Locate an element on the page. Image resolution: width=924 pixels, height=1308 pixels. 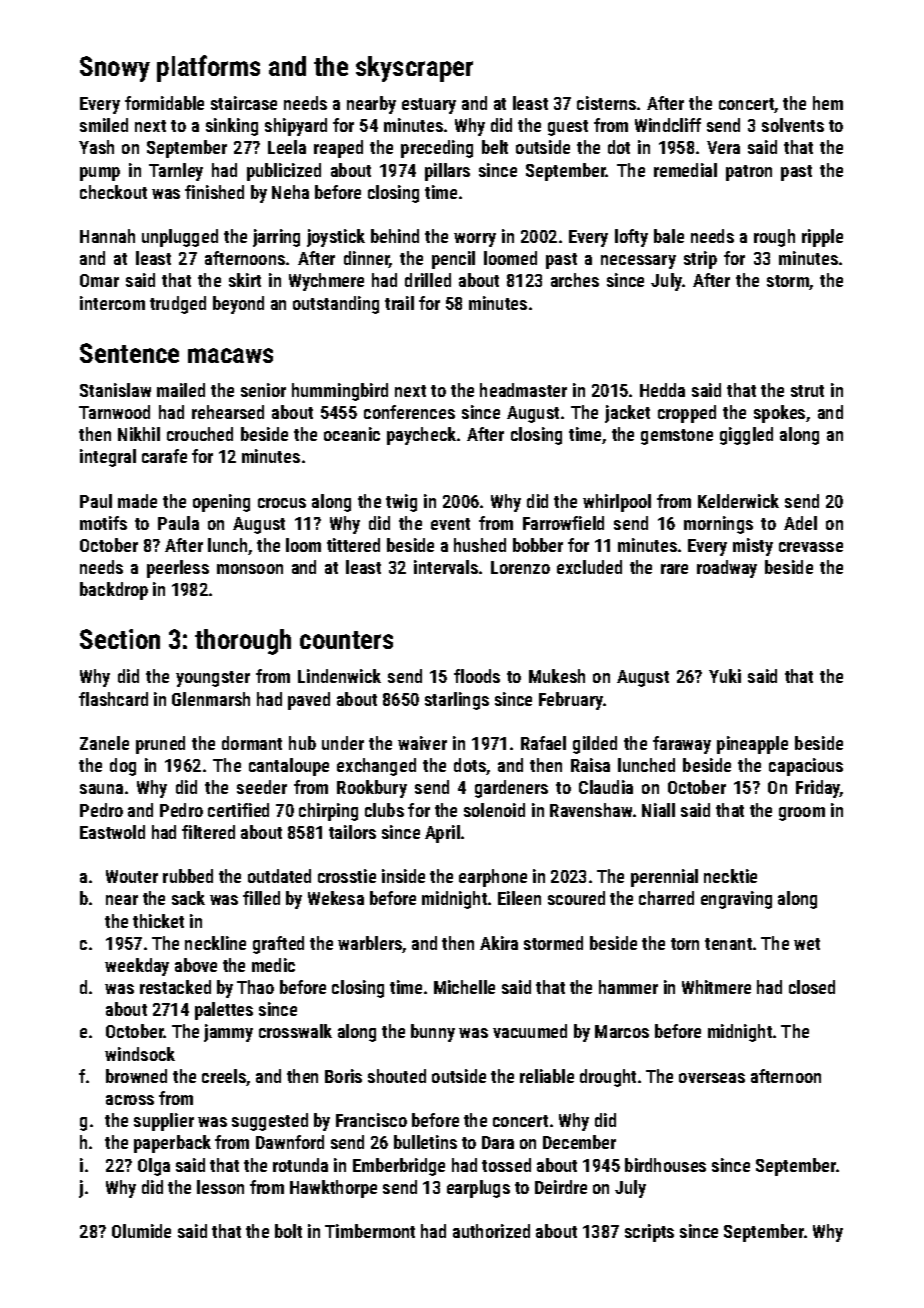
seeder is located at coordinates (262, 787).
